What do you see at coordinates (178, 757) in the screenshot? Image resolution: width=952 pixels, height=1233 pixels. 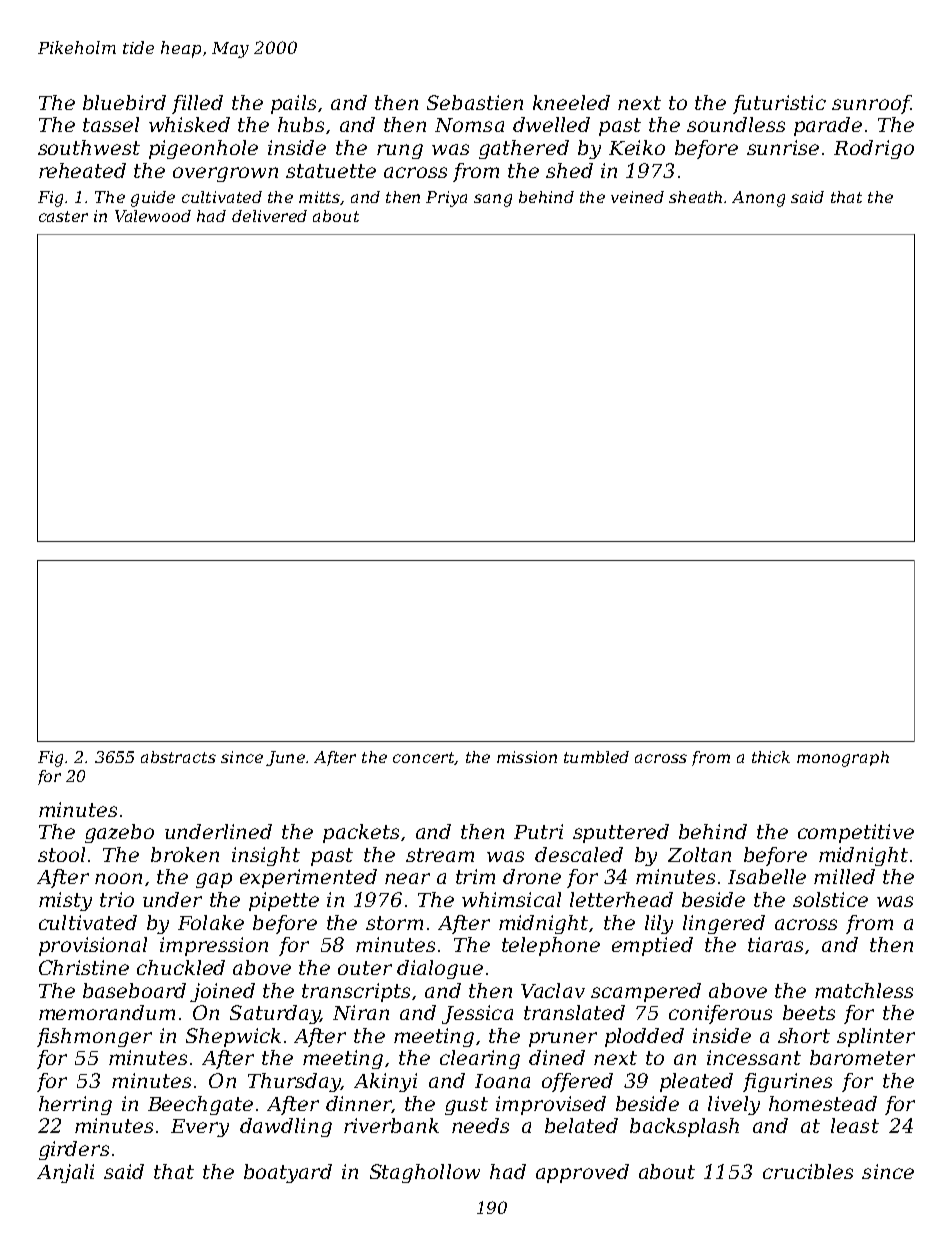 I see `abstracts` at bounding box center [178, 757].
